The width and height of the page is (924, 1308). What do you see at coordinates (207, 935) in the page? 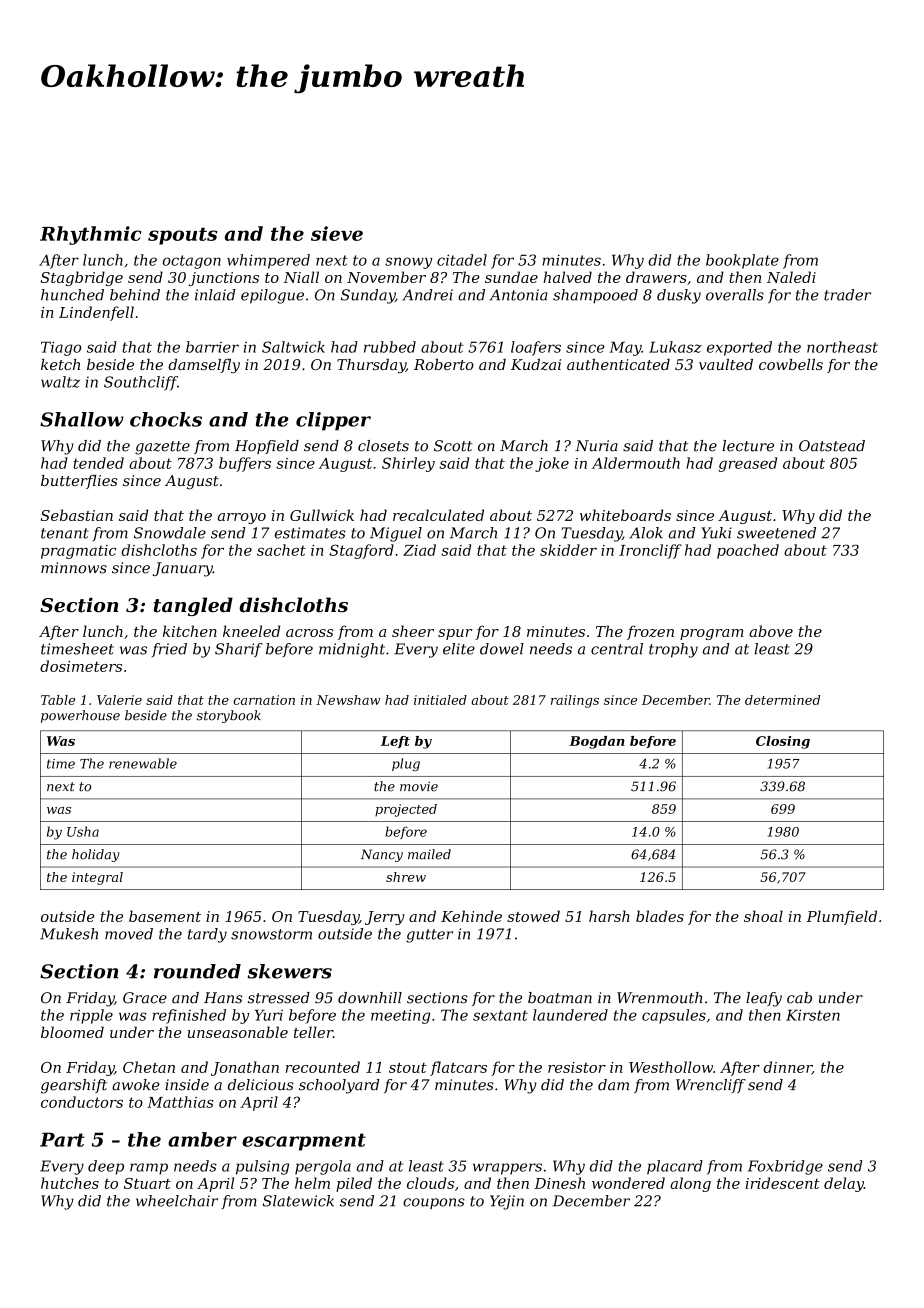
I see `tardy` at bounding box center [207, 935].
